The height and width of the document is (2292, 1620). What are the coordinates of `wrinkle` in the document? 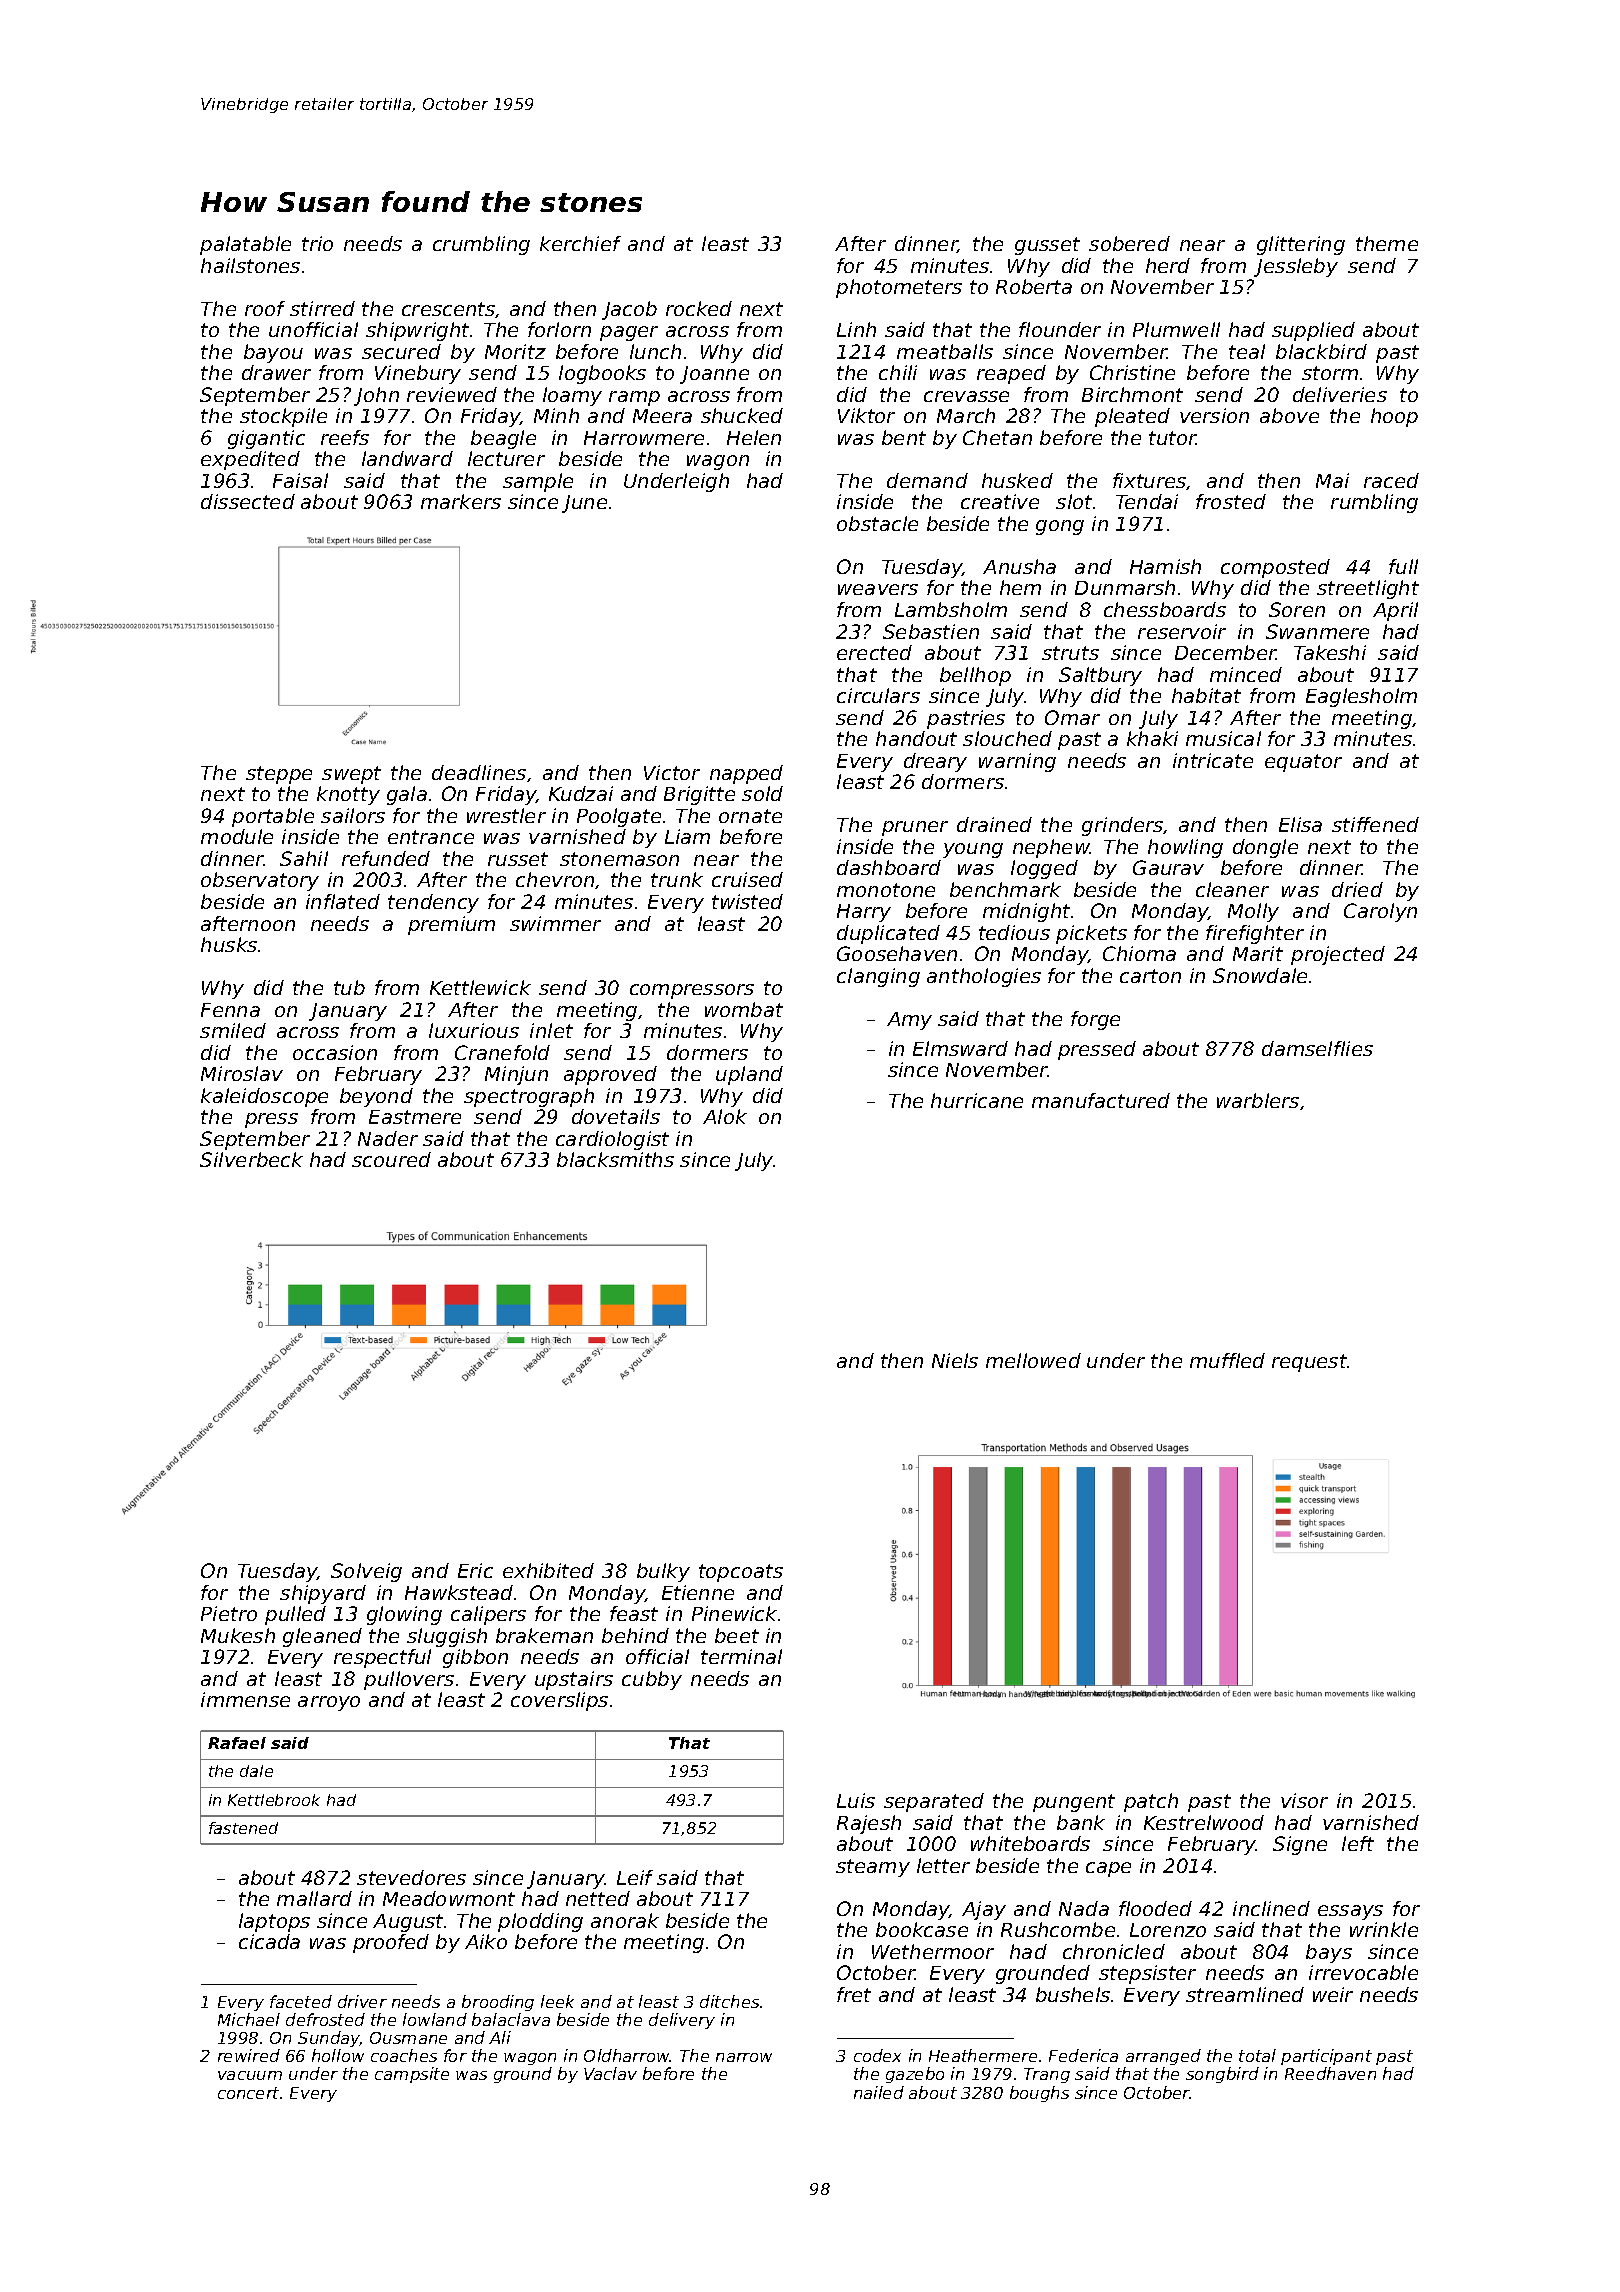 It's located at (1384, 1929).
